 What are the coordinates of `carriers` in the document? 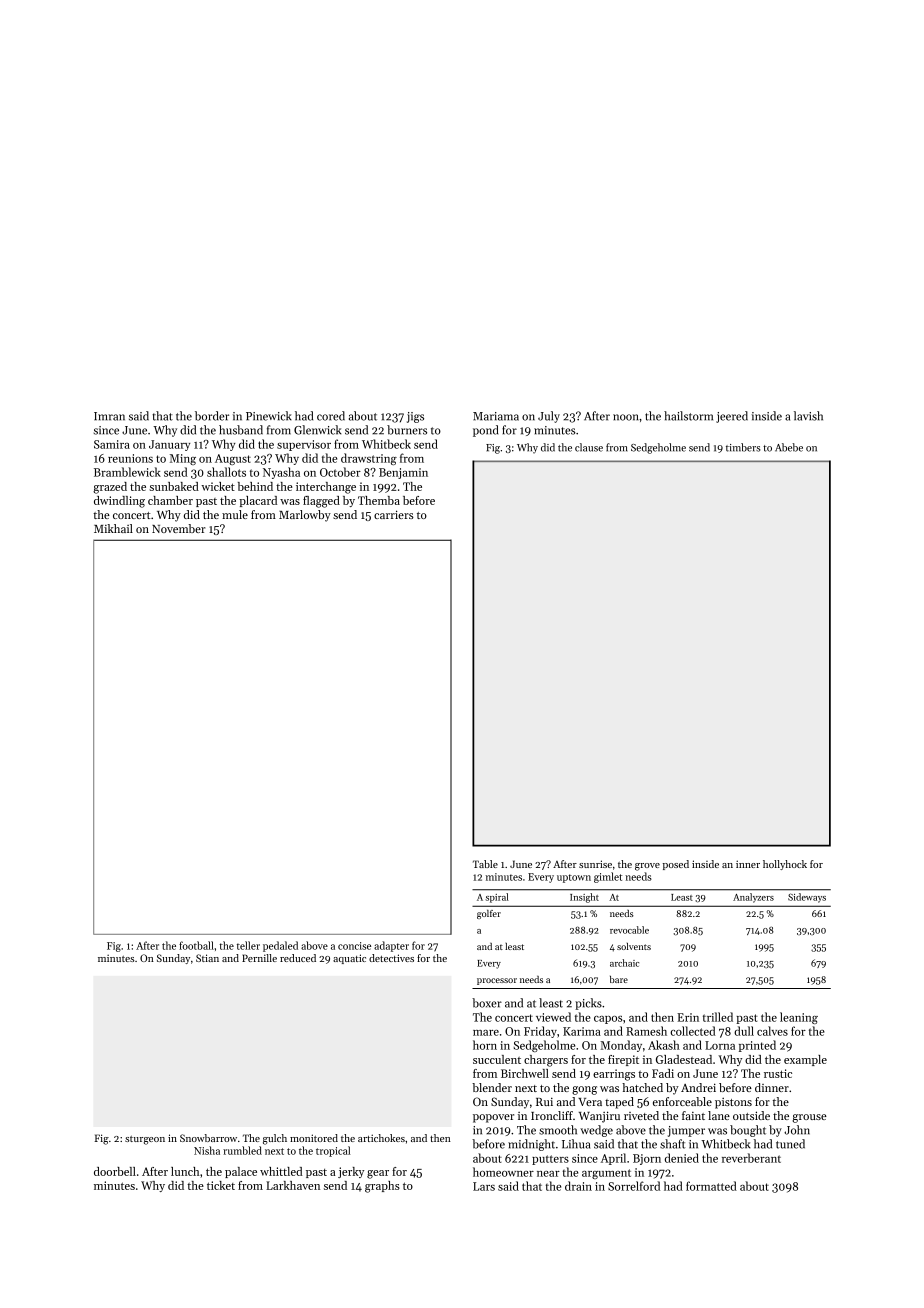 It's located at (394, 514).
